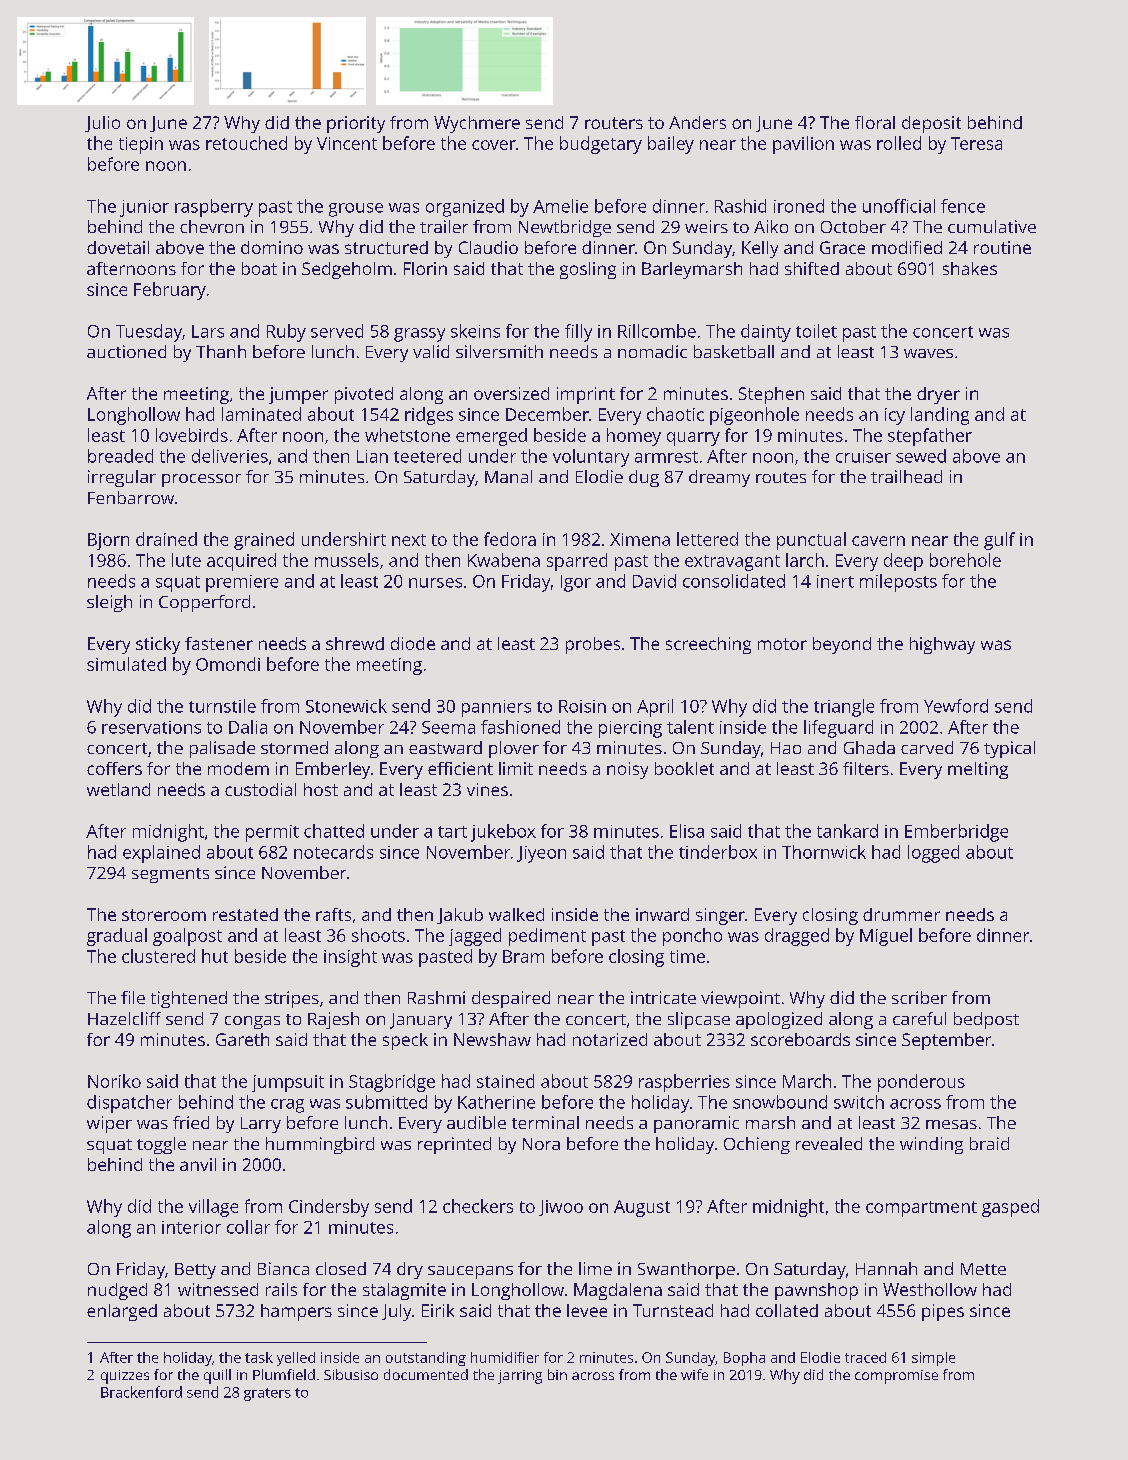 The height and width of the document is (1460, 1128). What do you see at coordinates (931, 124) in the document?
I see `deposit` at bounding box center [931, 124].
